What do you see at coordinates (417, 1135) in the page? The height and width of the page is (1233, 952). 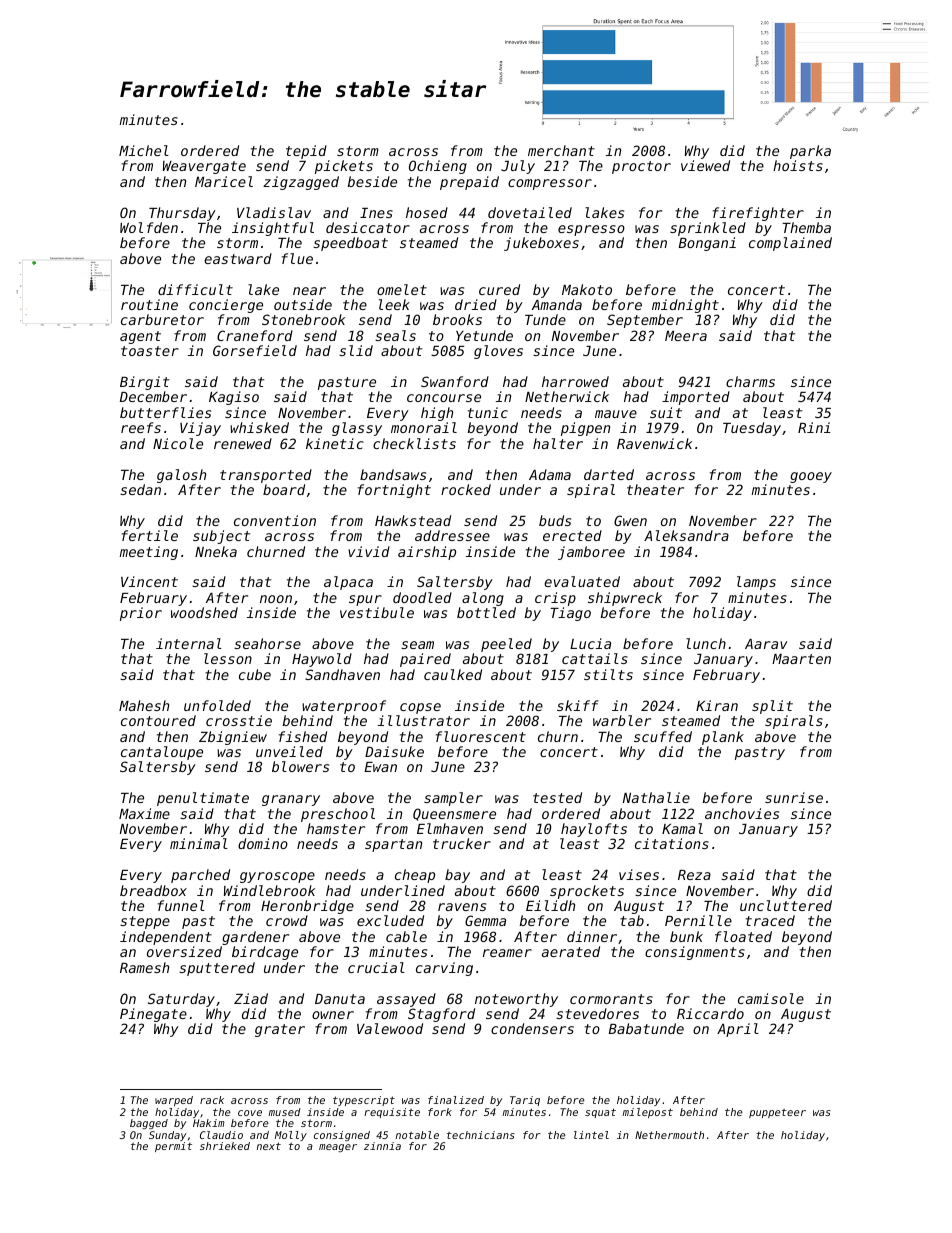 I see `notable` at bounding box center [417, 1135].
